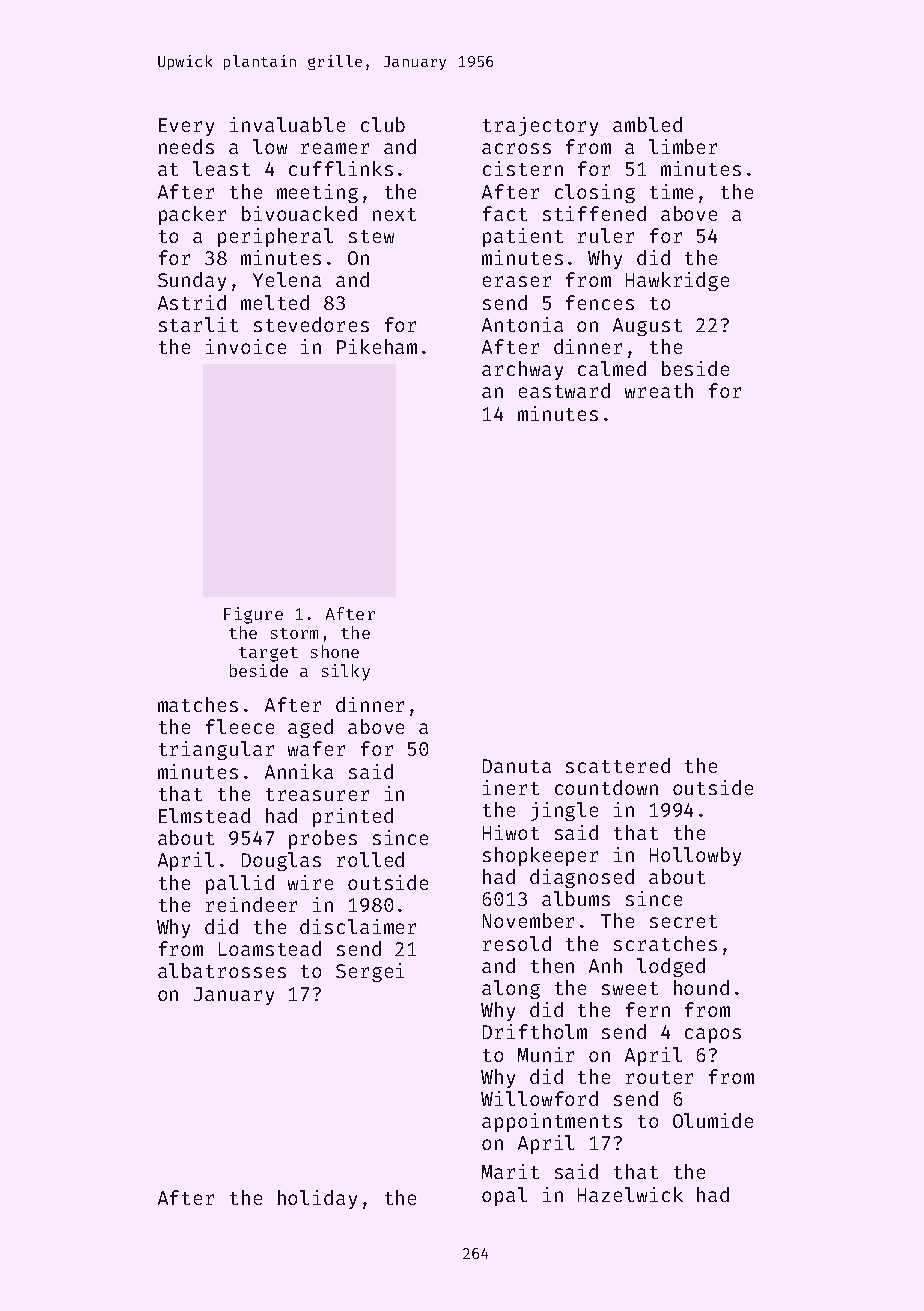 This screenshot has height=1311, width=924. I want to click on opal, so click(504, 1196).
